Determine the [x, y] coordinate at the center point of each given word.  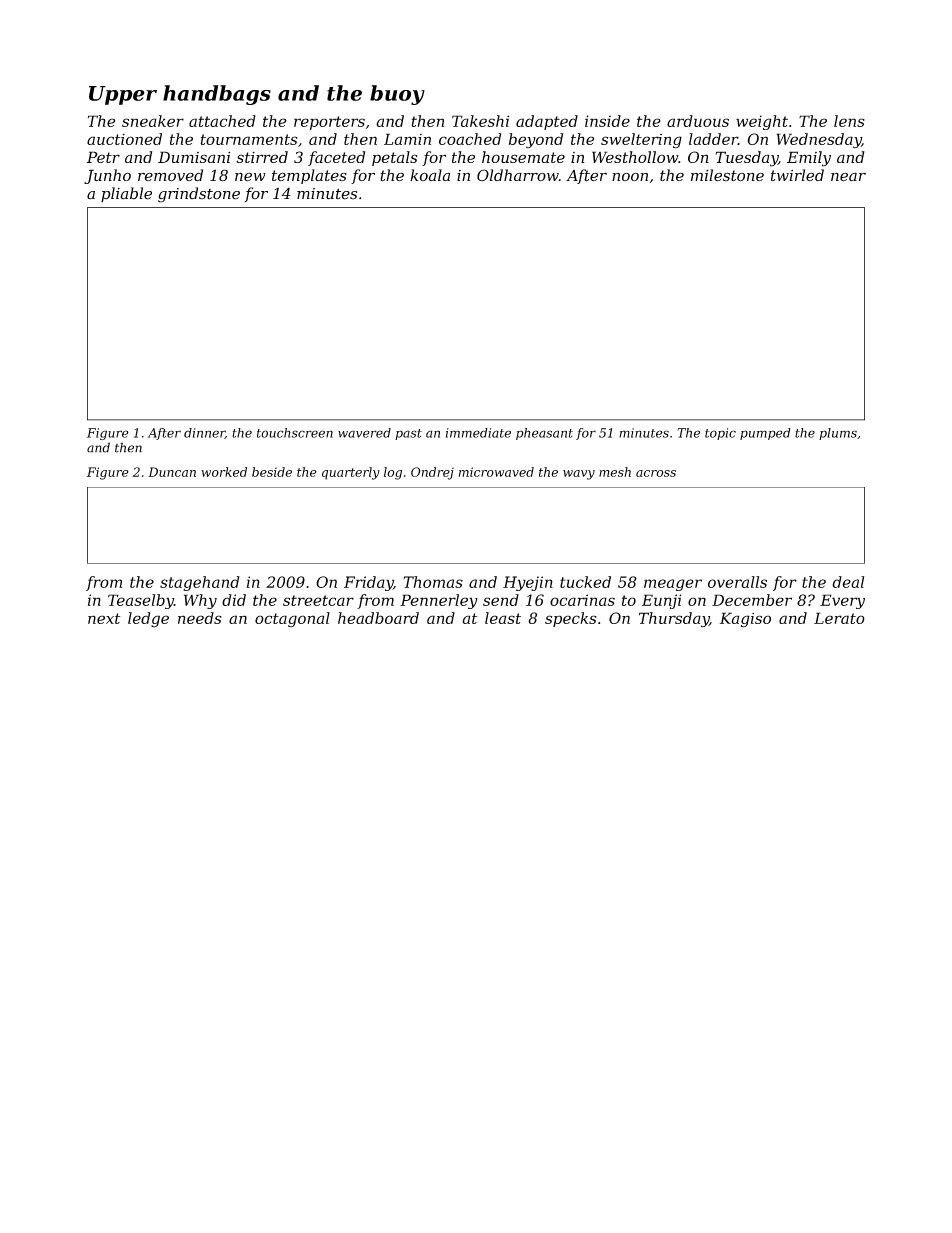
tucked [585, 582]
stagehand [200, 583]
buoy [397, 95]
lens [849, 121]
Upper [123, 95]
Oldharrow [518, 175]
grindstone [199, 195]
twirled [797, 175]
